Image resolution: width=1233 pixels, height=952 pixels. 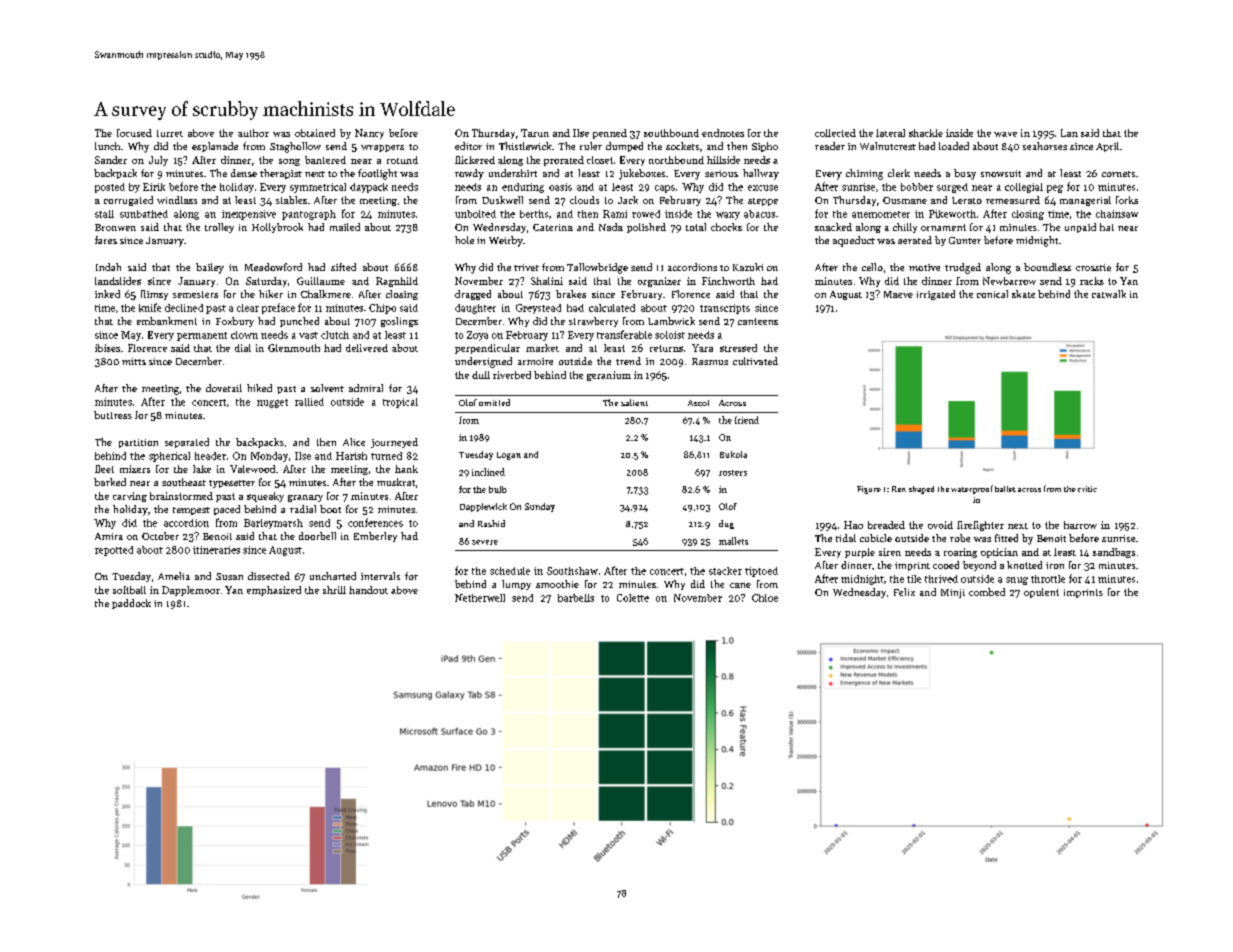 What do you see at coordinates (853, 525) in the screenshot?
I see `Hao` at bounding box center [853, 525].
